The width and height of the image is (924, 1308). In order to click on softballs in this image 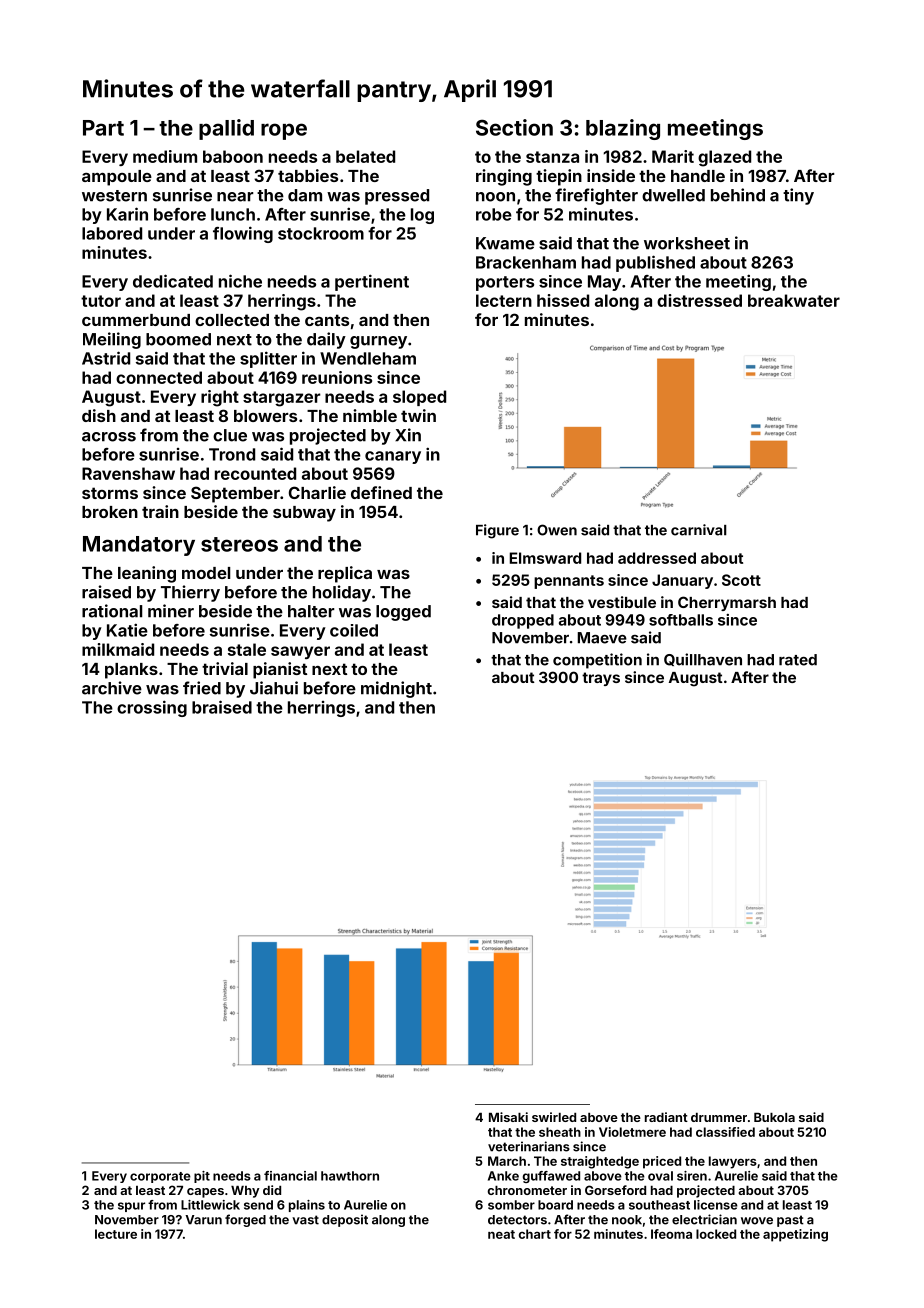, I will do `click(681, 620)`.
